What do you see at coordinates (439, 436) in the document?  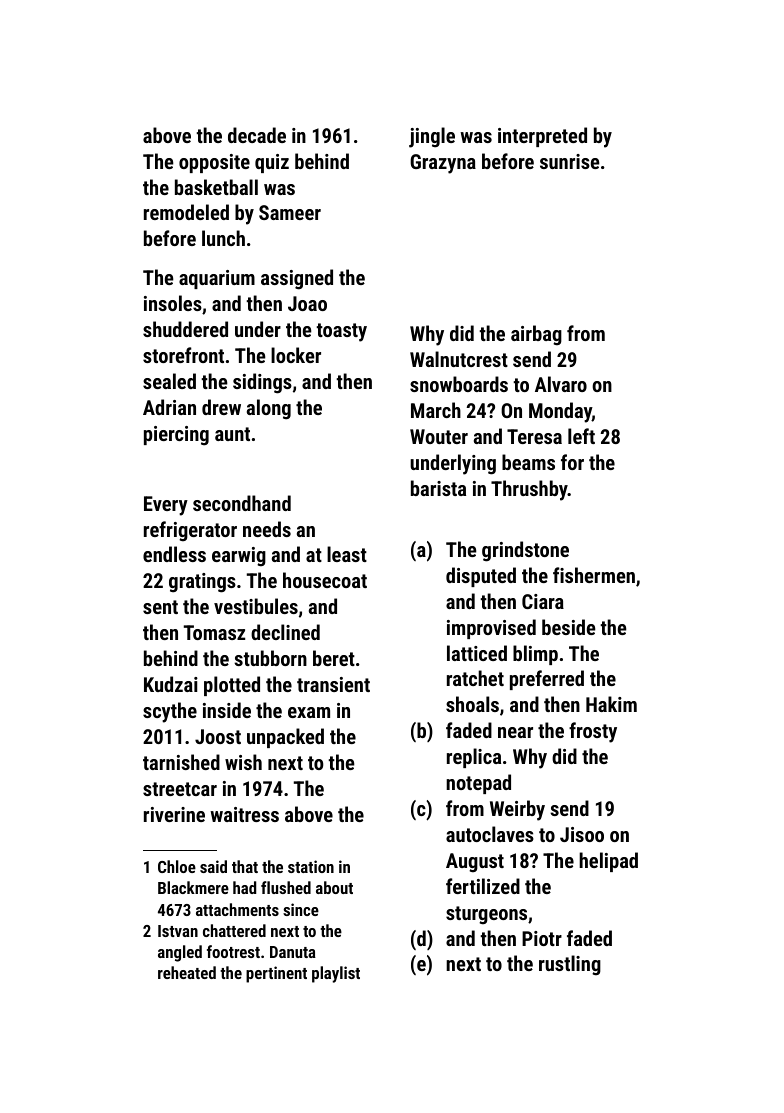 I see `Wouter` at bounding box center [439, 436].
